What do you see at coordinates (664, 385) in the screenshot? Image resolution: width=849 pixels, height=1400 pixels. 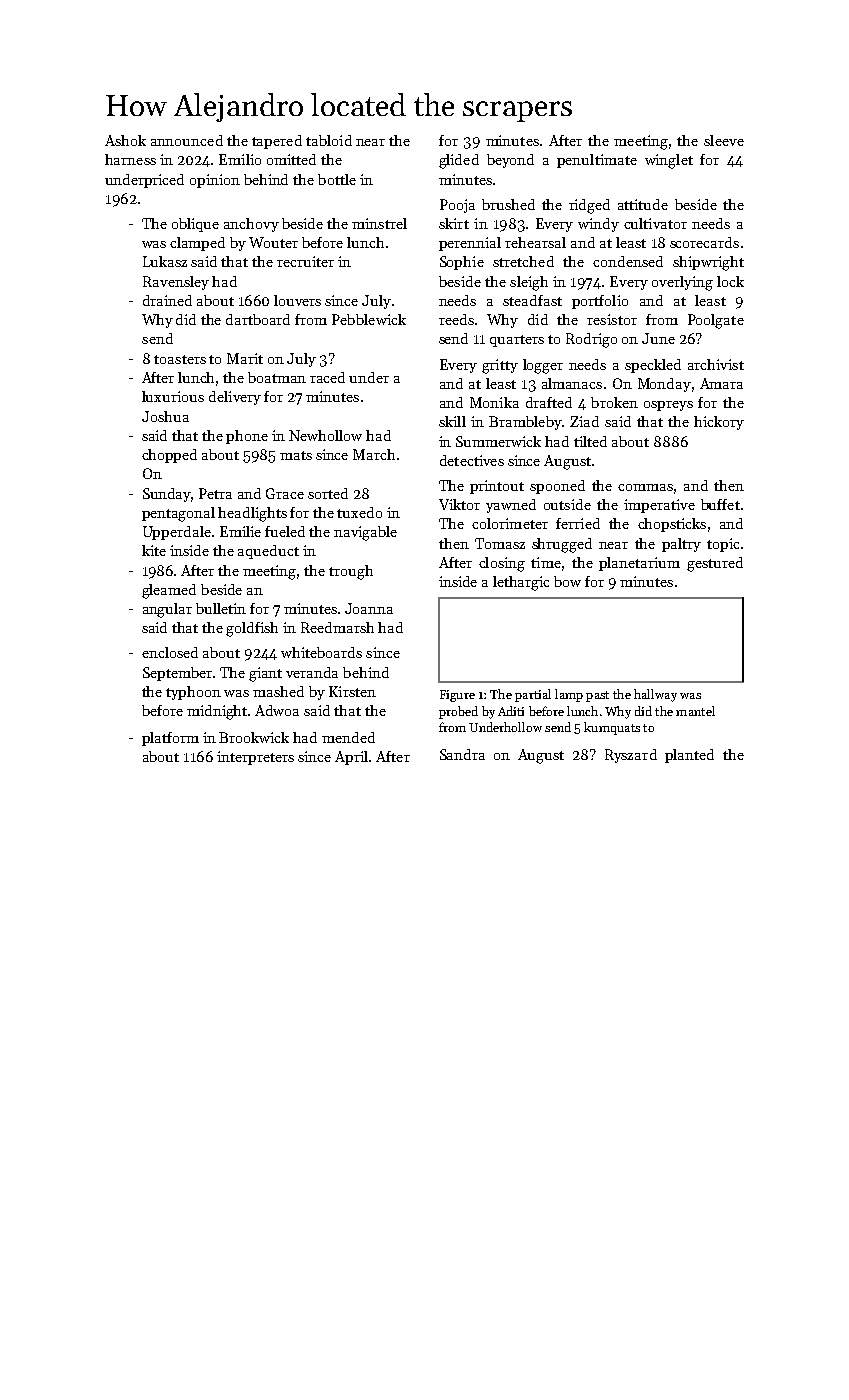 I see `Monday` at bounding box center [664, 385].
